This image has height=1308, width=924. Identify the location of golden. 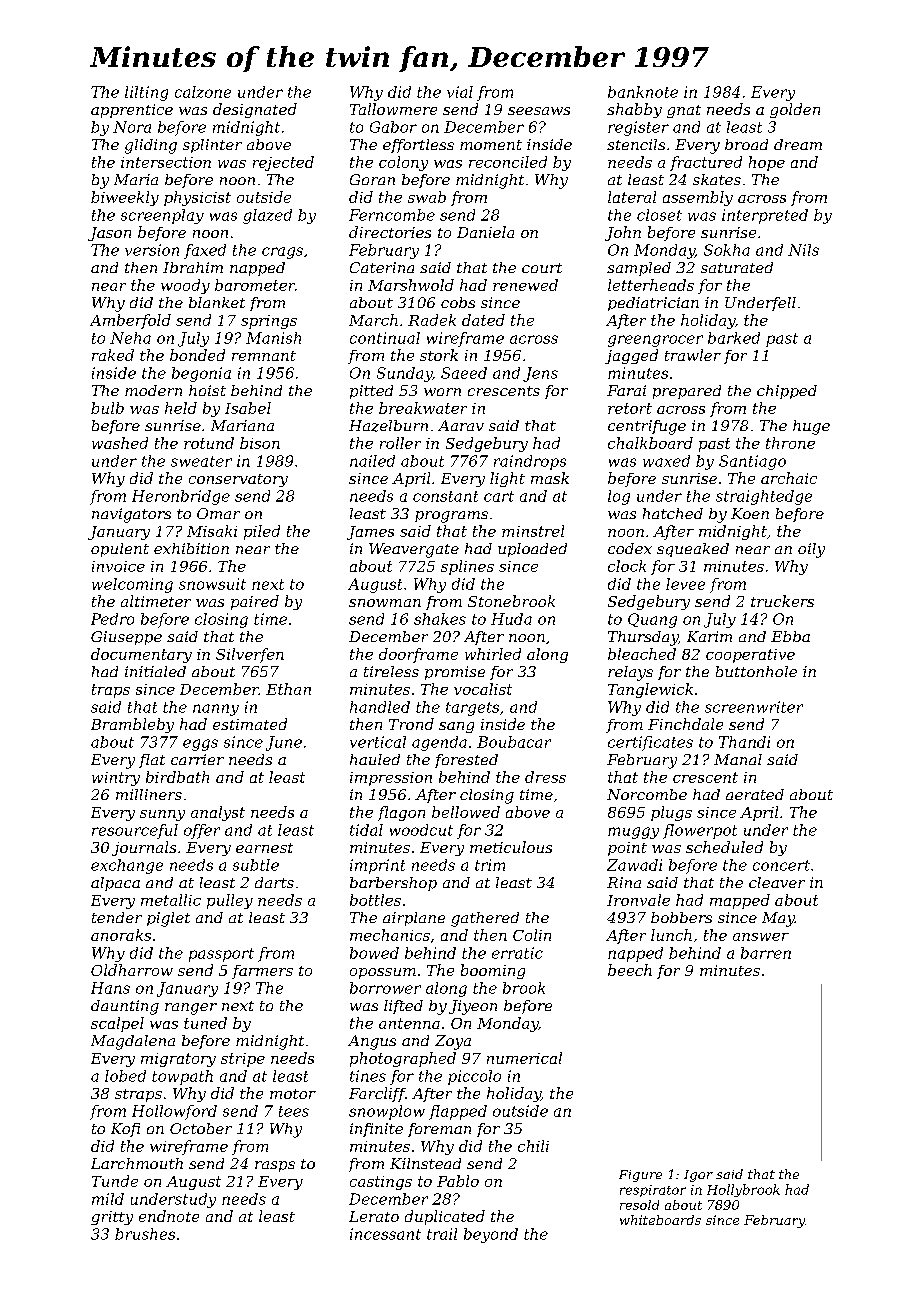
(795, 110).
